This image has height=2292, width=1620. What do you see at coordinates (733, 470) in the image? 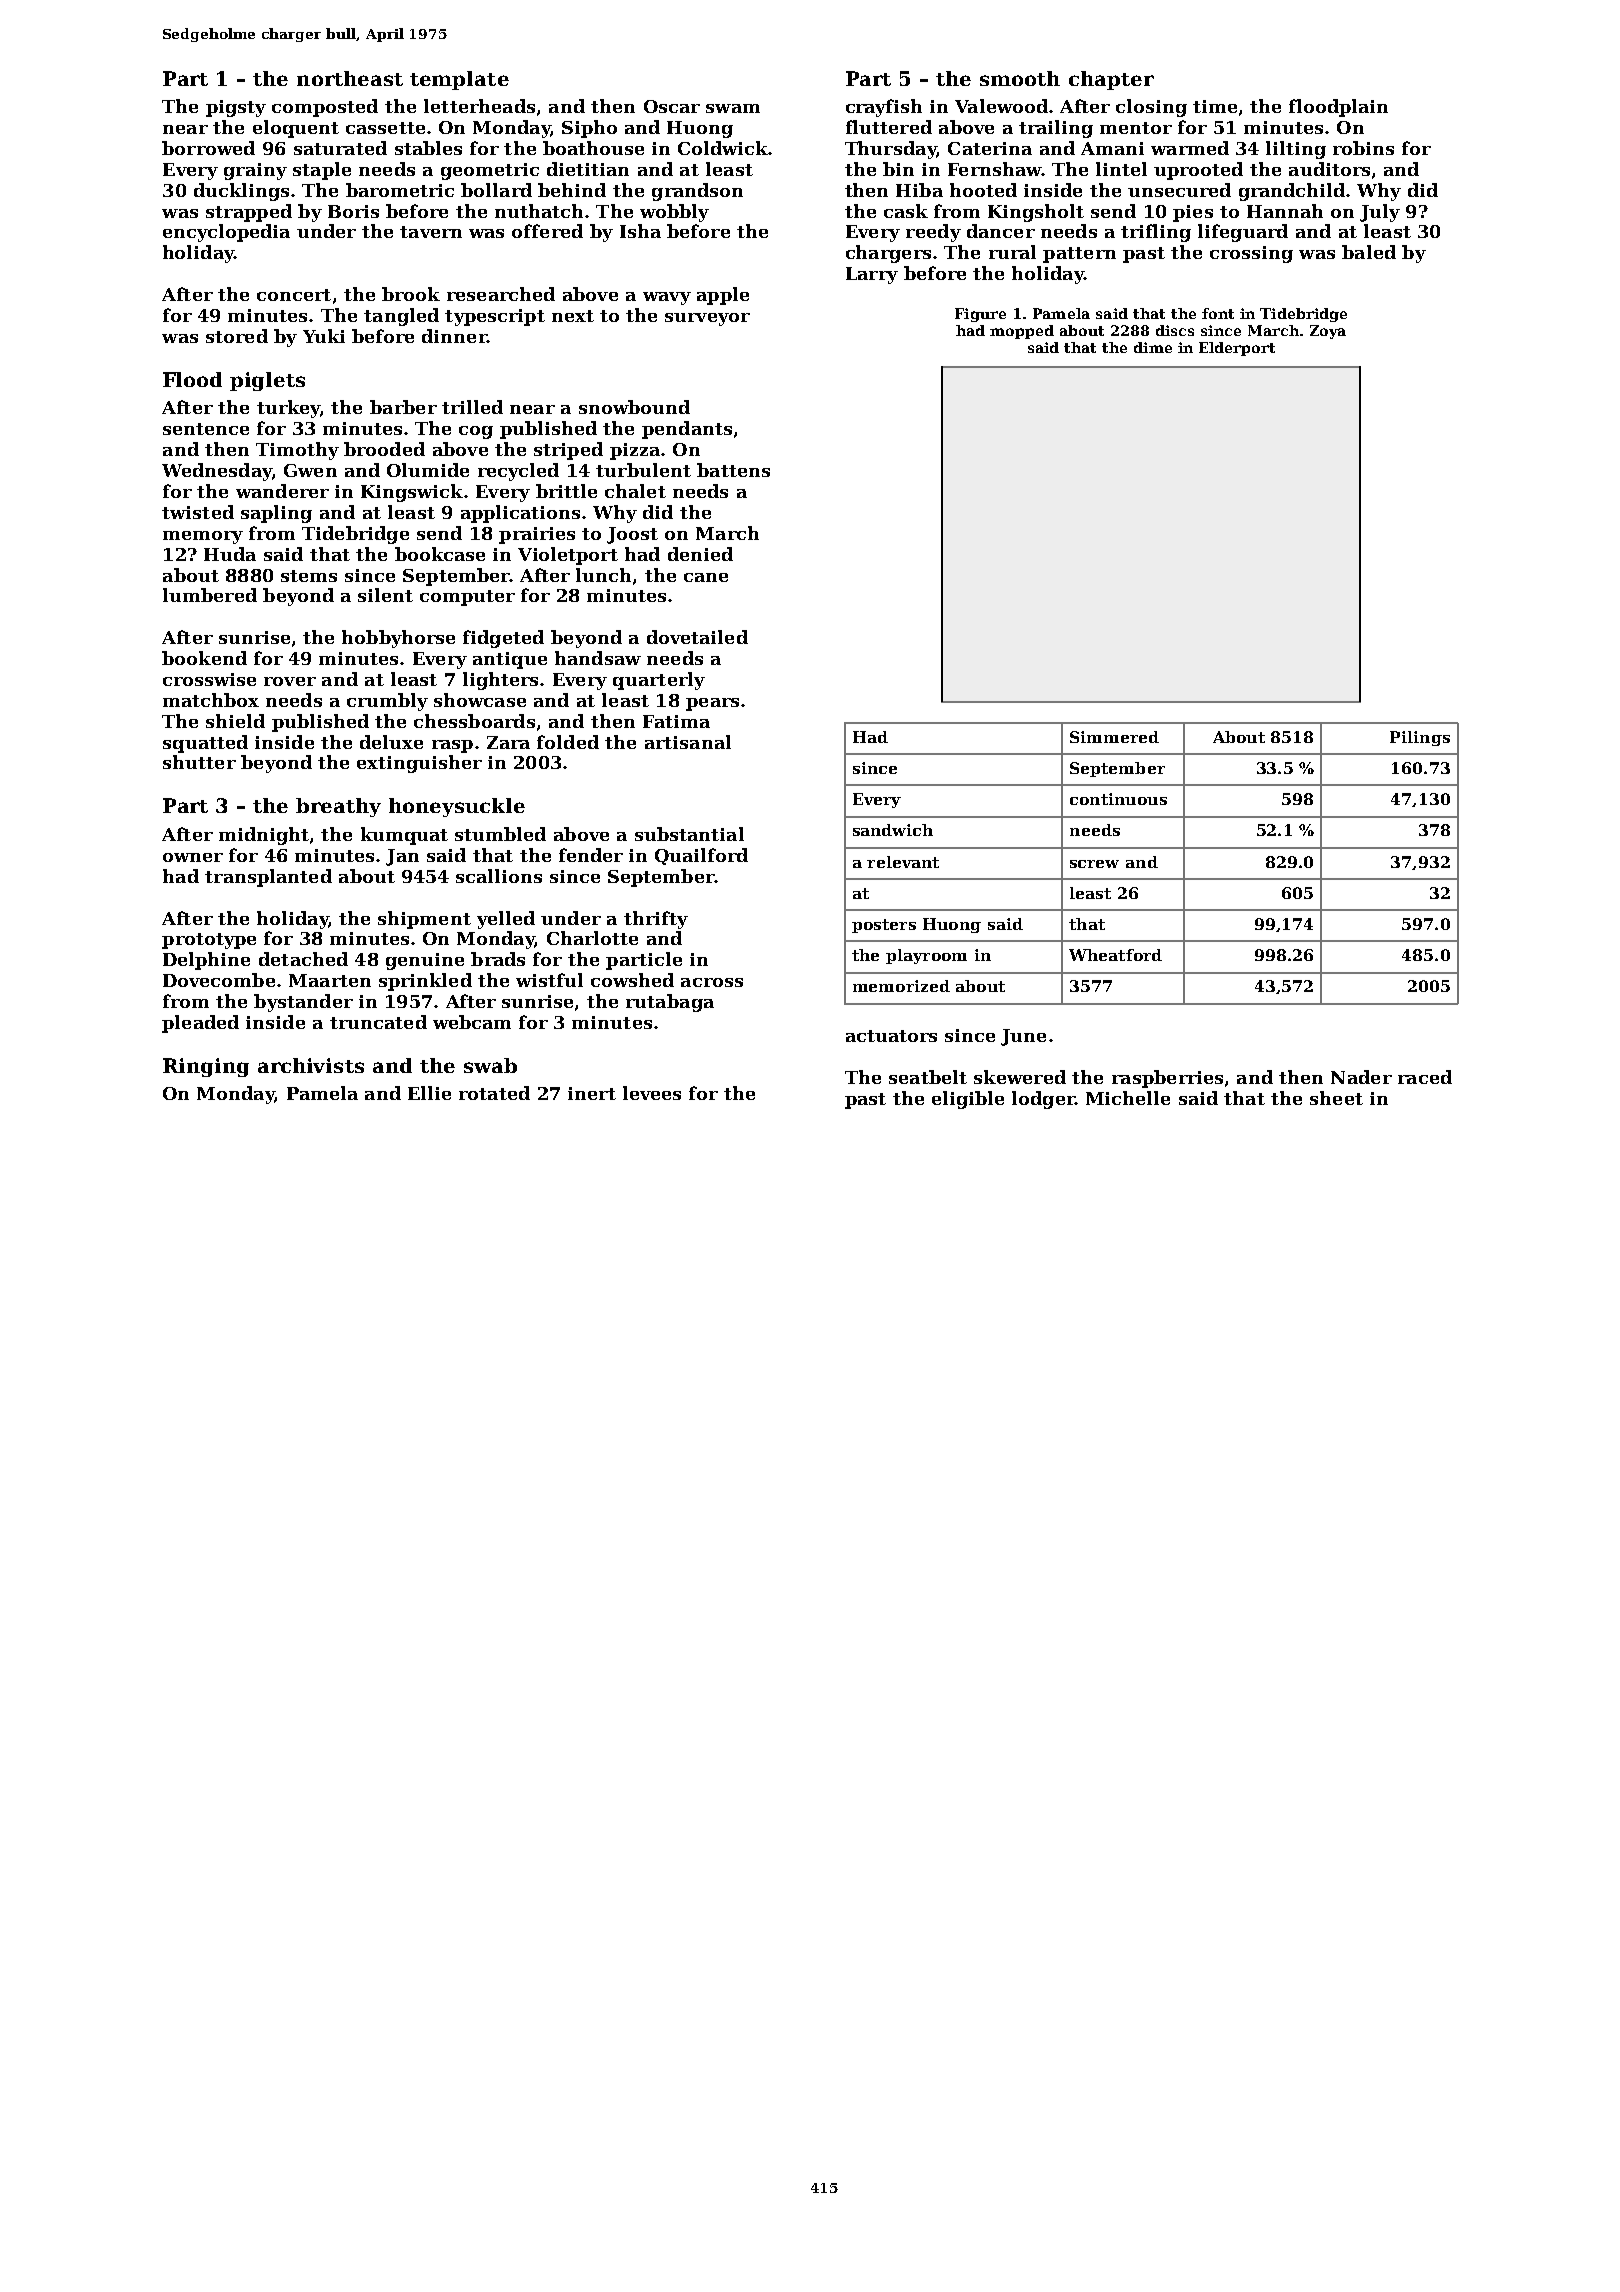
I see `battens` at bounding box center [733, 470].
